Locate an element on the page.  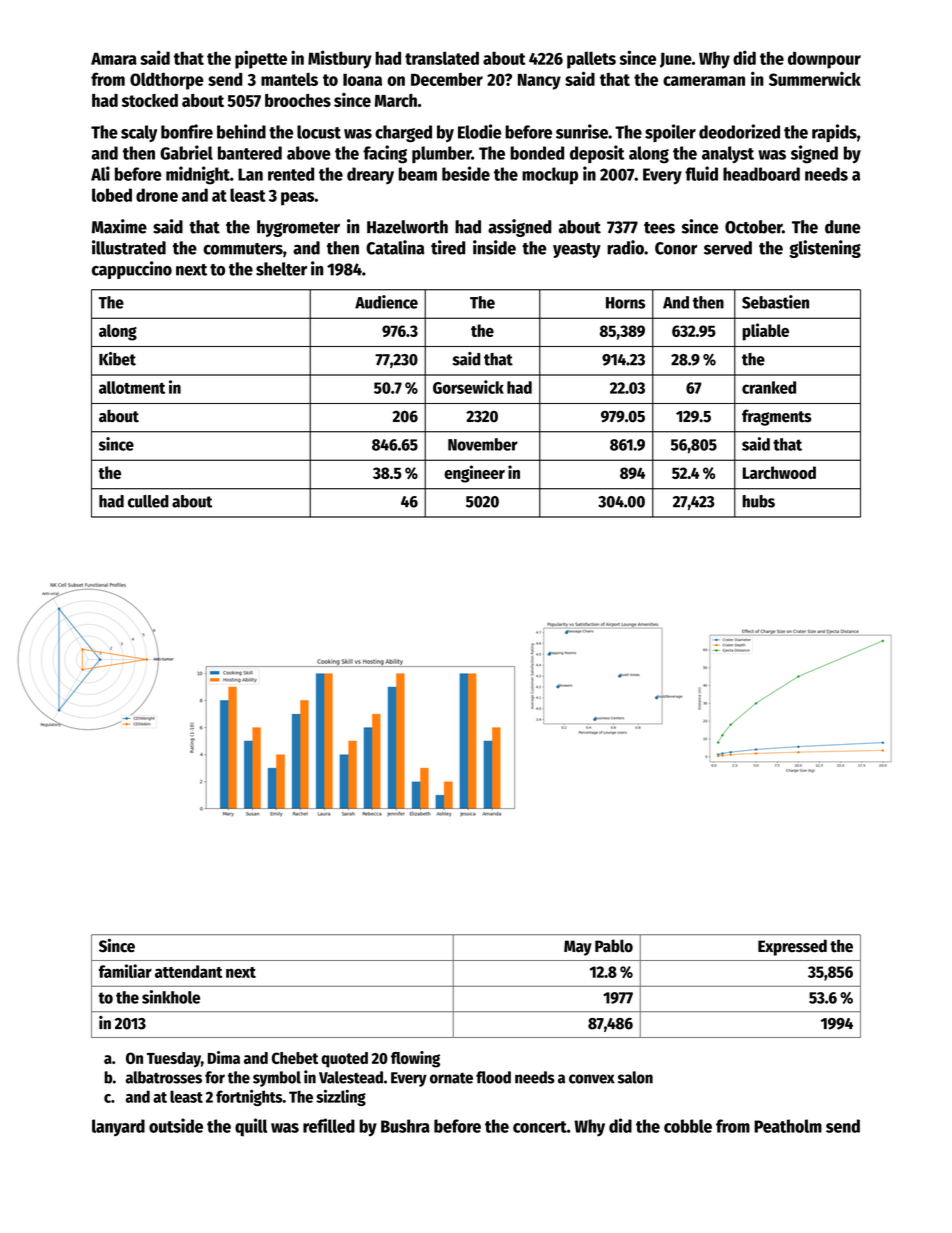
dune is located at coordinates (843, 227).
